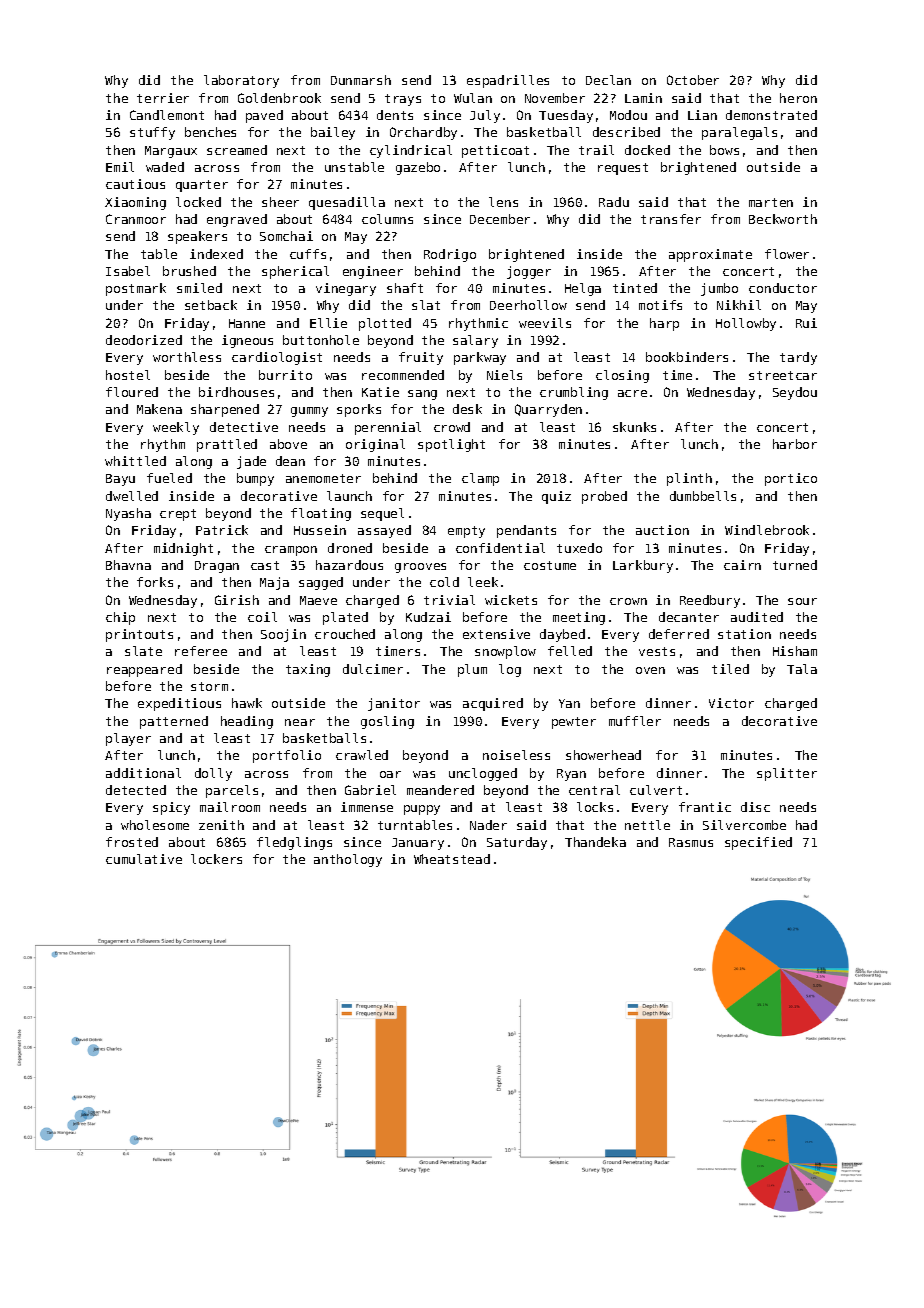 This page has width=924, height=1308. I want to click on conductor, so click(783, 288).
